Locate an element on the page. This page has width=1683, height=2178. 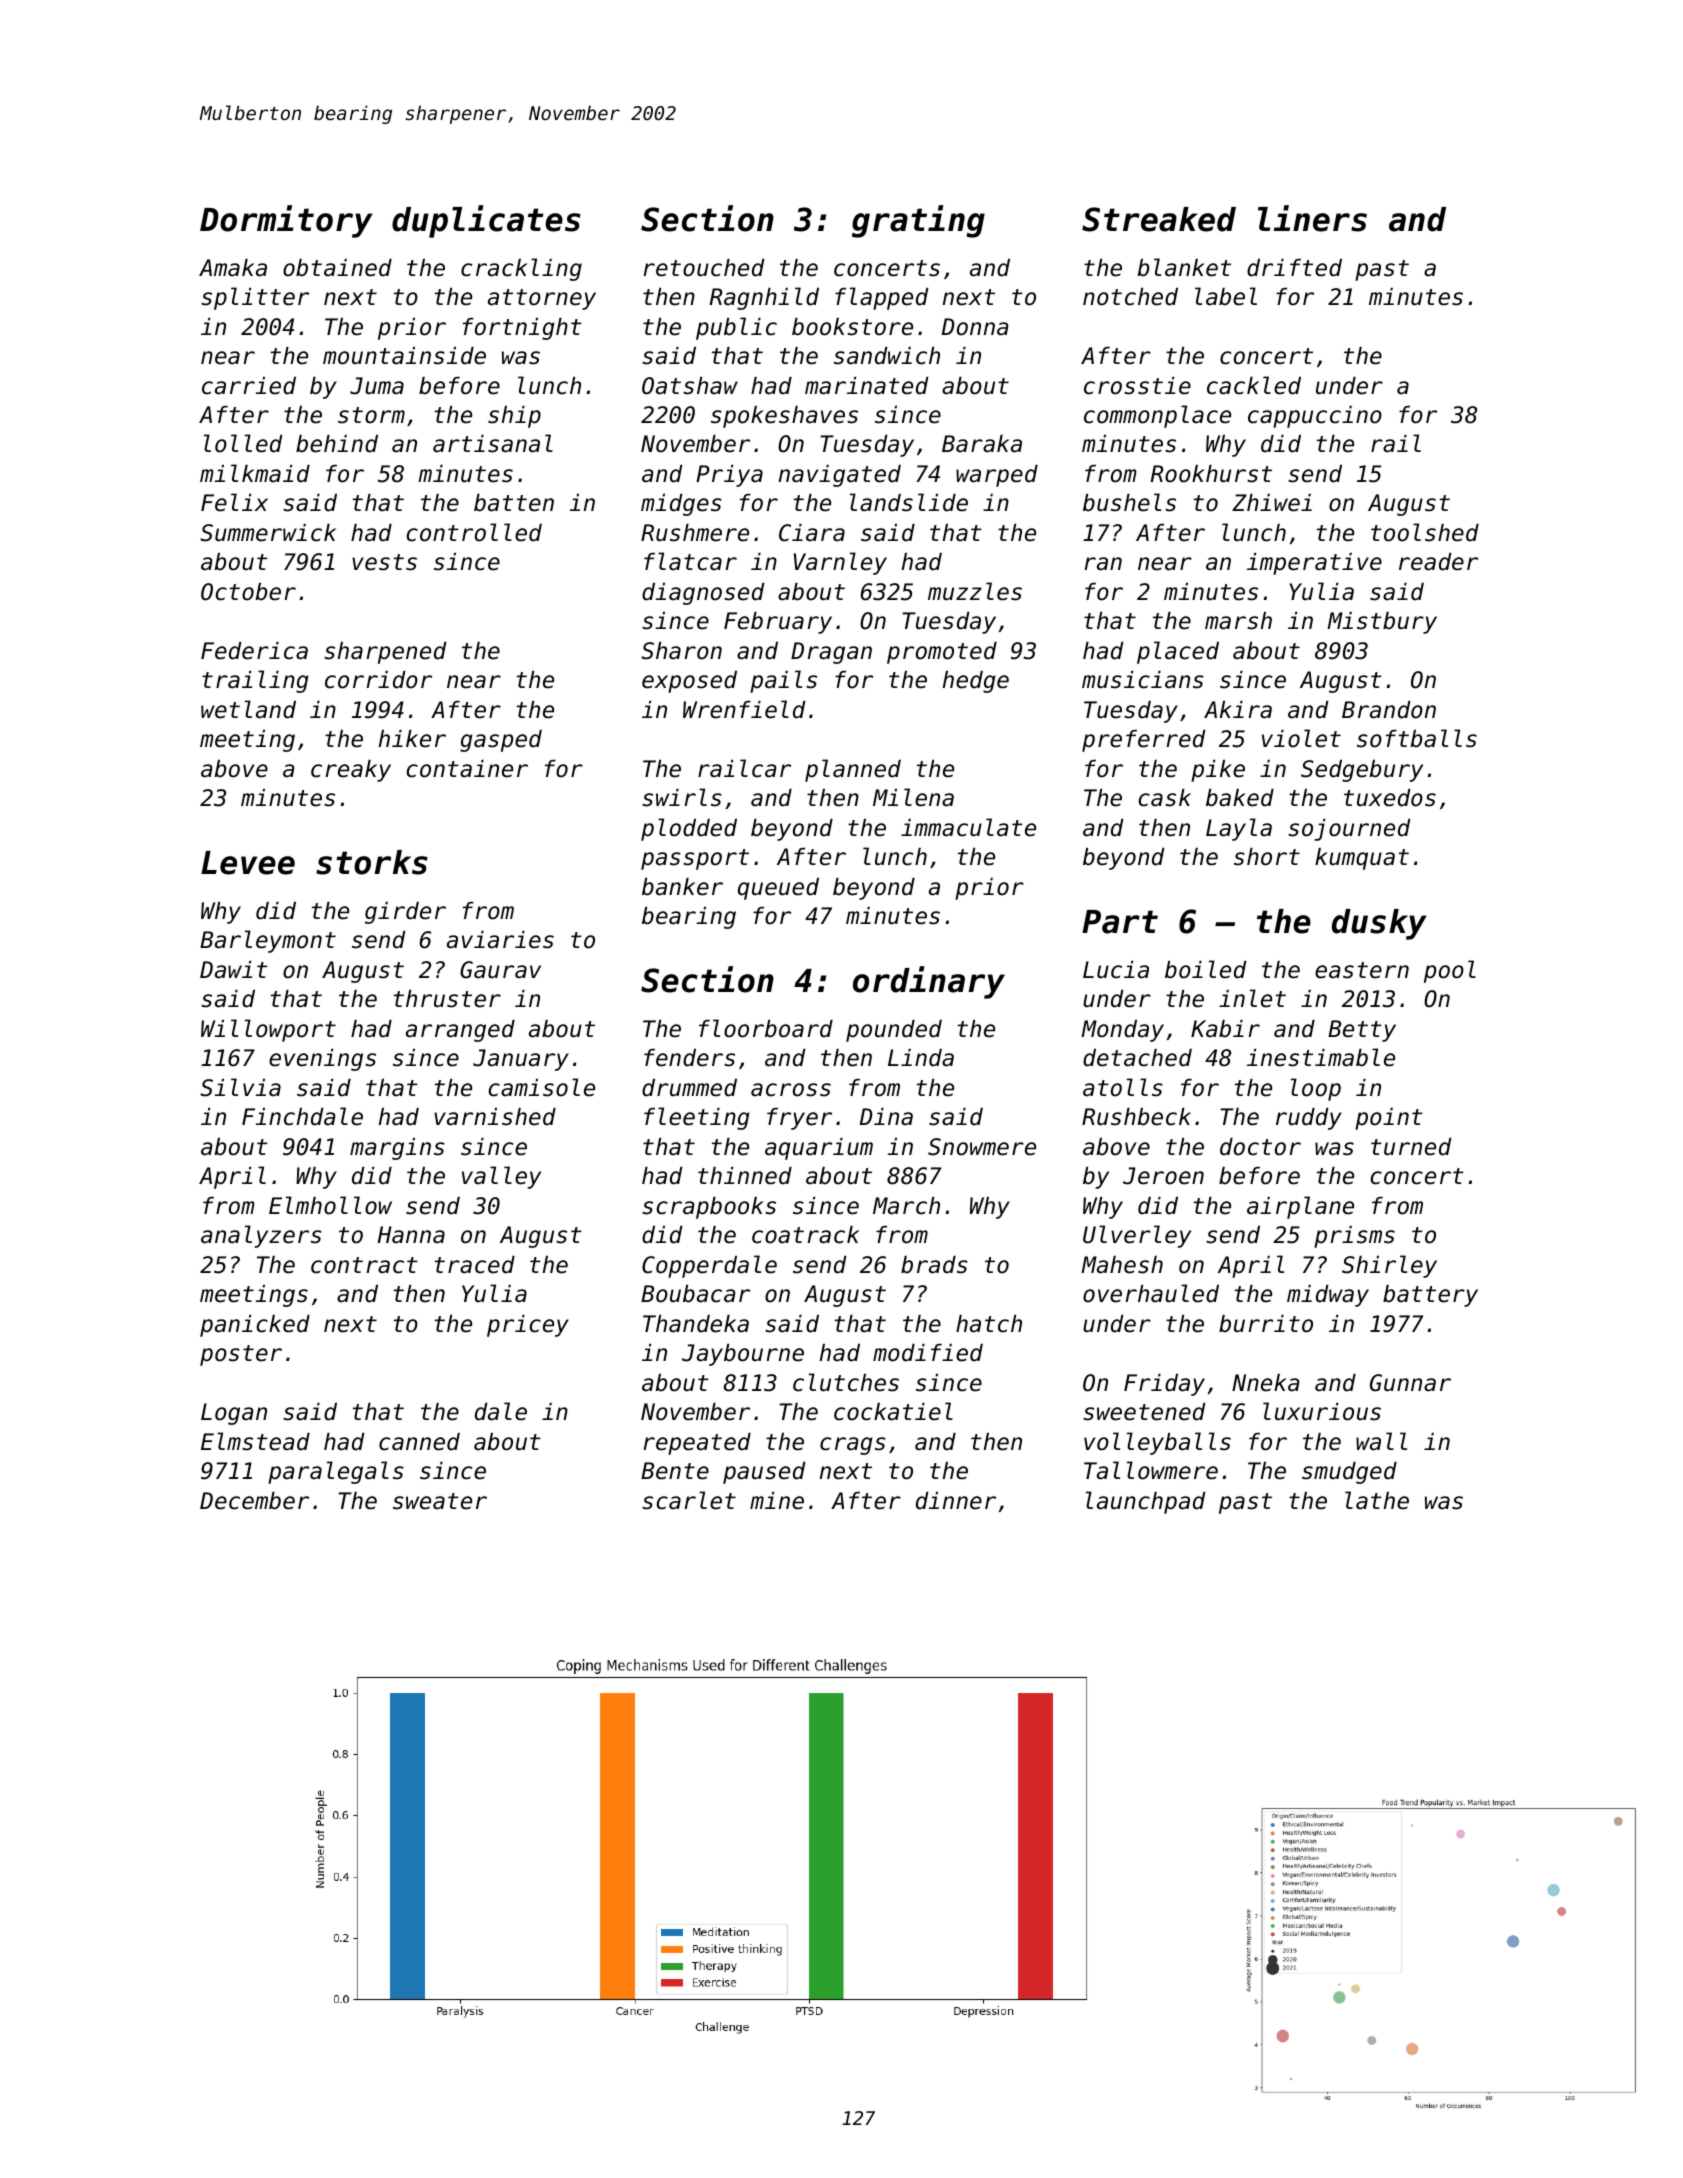
grating is located at coordinates (918, 221).
